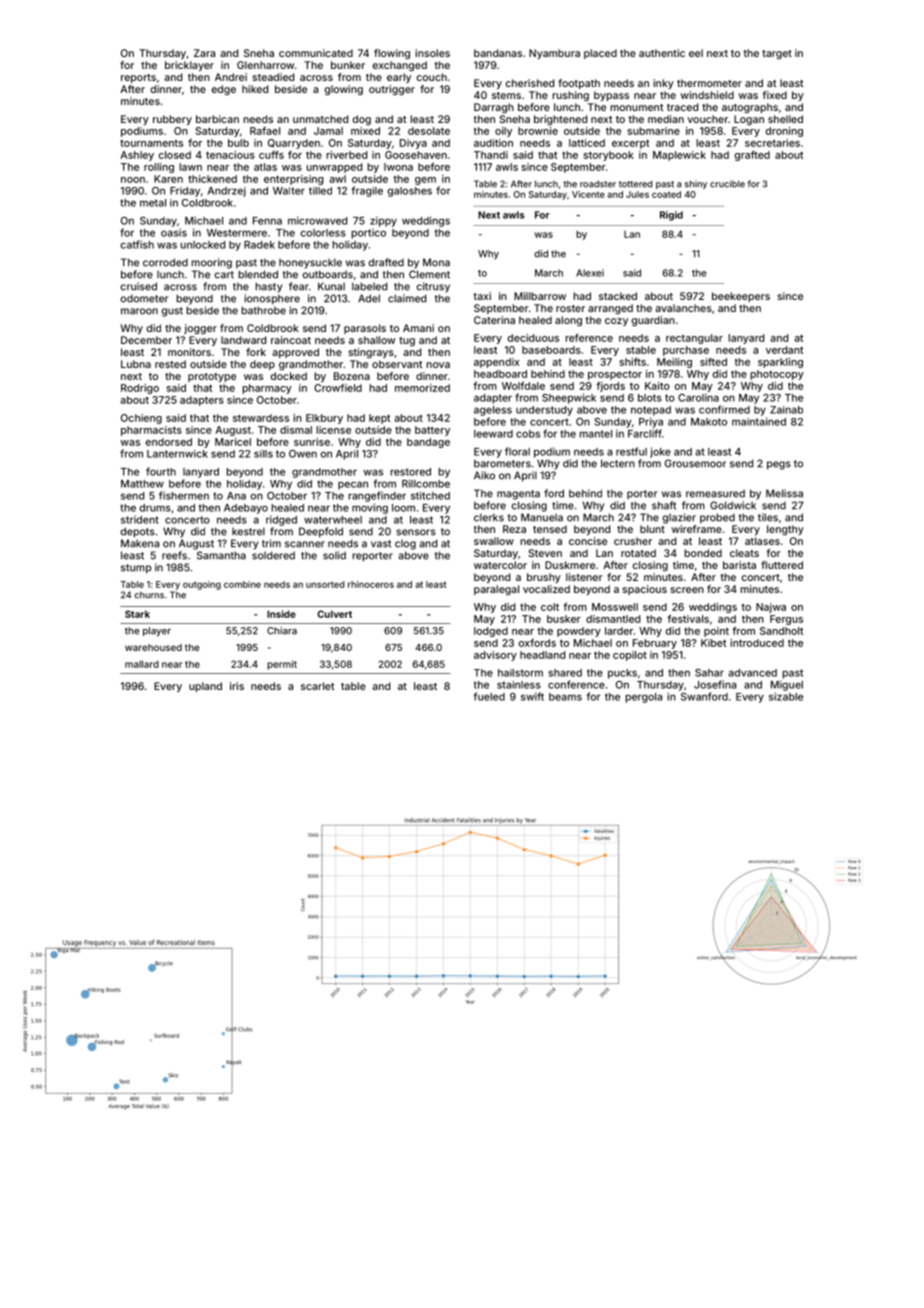 This document has height=1308, width=924. I want to click on Thandi, so click(491, 155).
